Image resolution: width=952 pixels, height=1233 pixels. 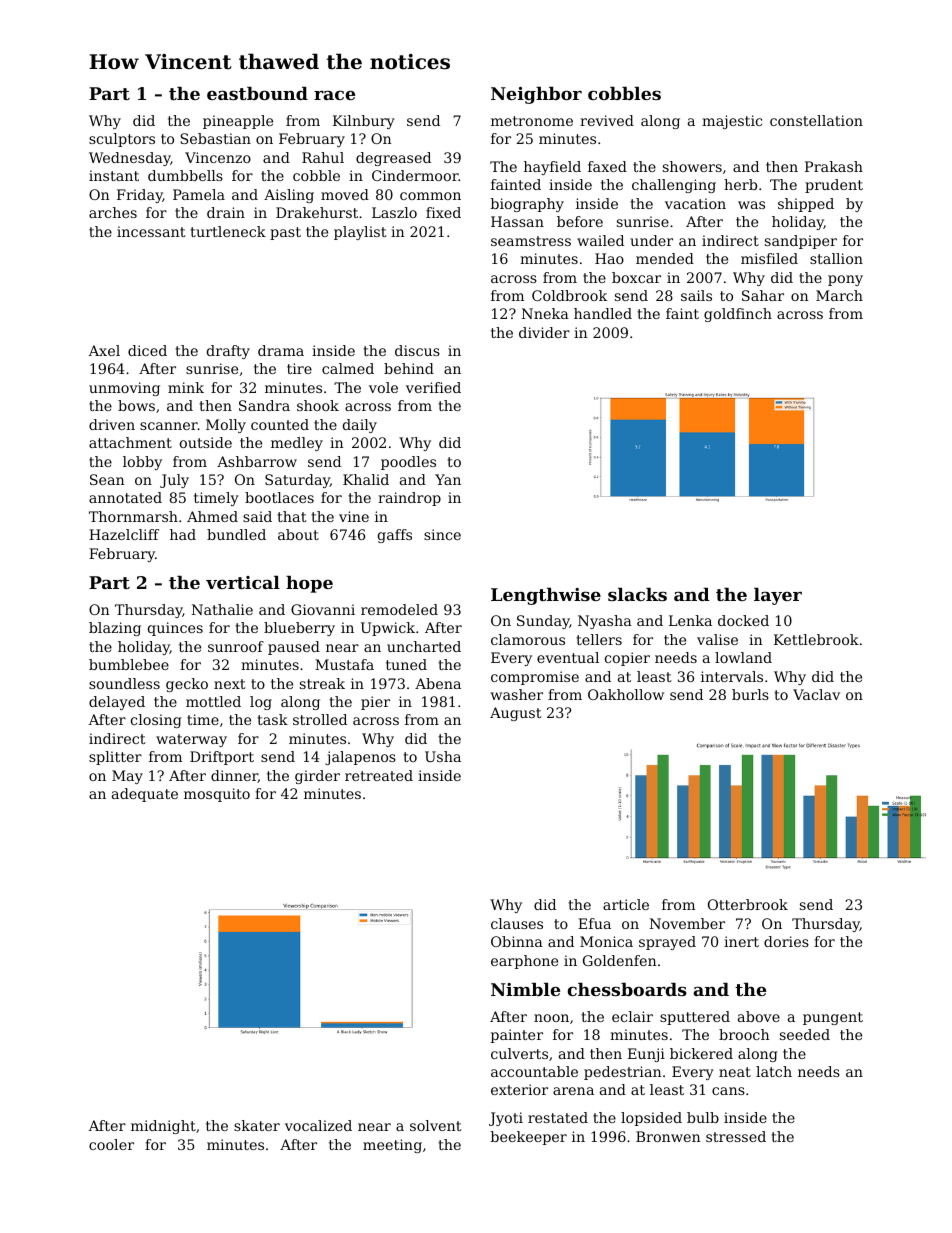 I want to click on attachment, so click(x=130, y=442).
